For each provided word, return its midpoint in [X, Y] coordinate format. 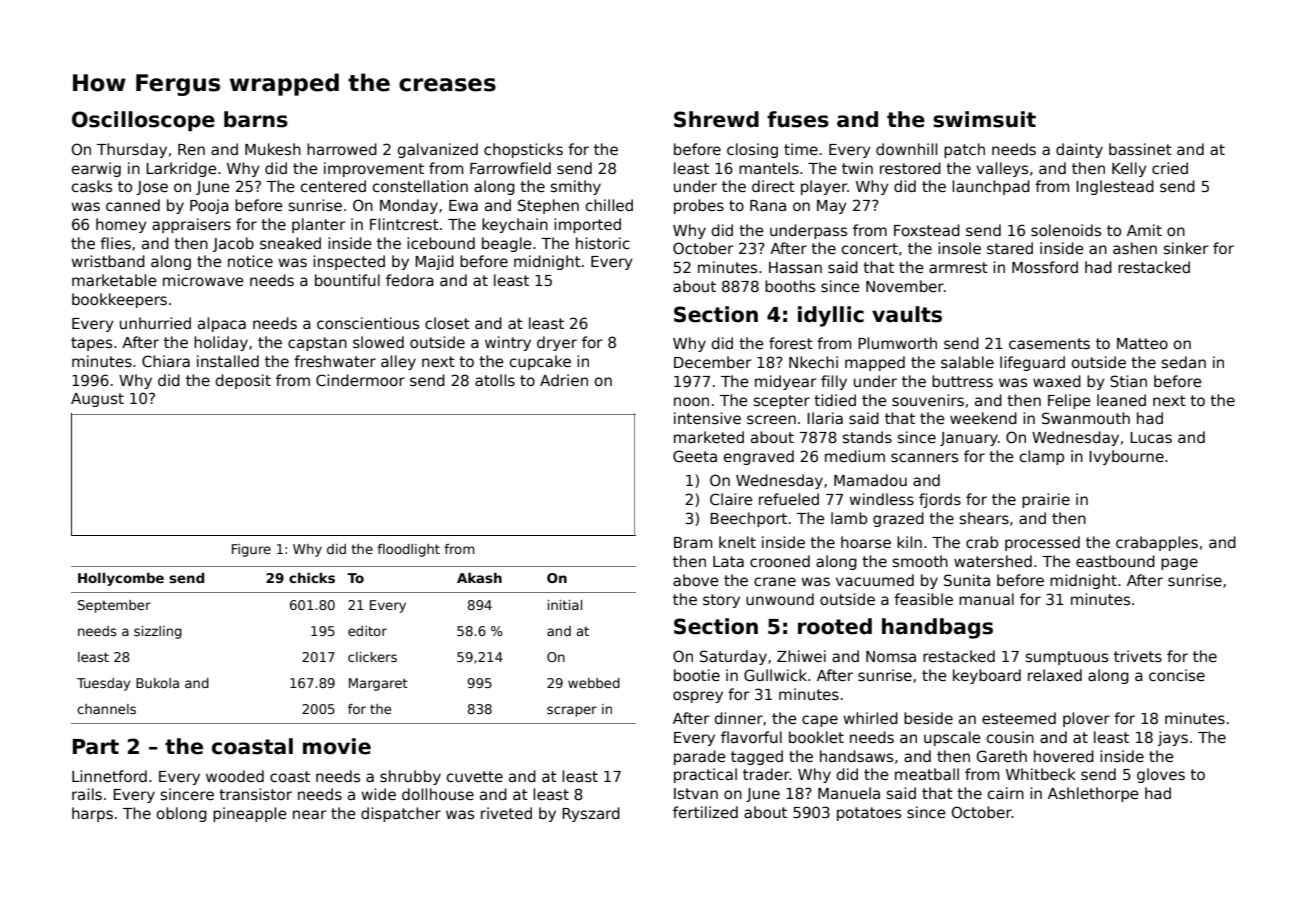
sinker [1186, 248]
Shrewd [716, 119]
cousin [1010, 737]
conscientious [368, 323]
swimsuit [984, 119]
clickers [372, 657]
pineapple [250, 814]
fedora [410, 280]
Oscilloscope [143, 121]
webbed [594, 683]
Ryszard [591, 814]
